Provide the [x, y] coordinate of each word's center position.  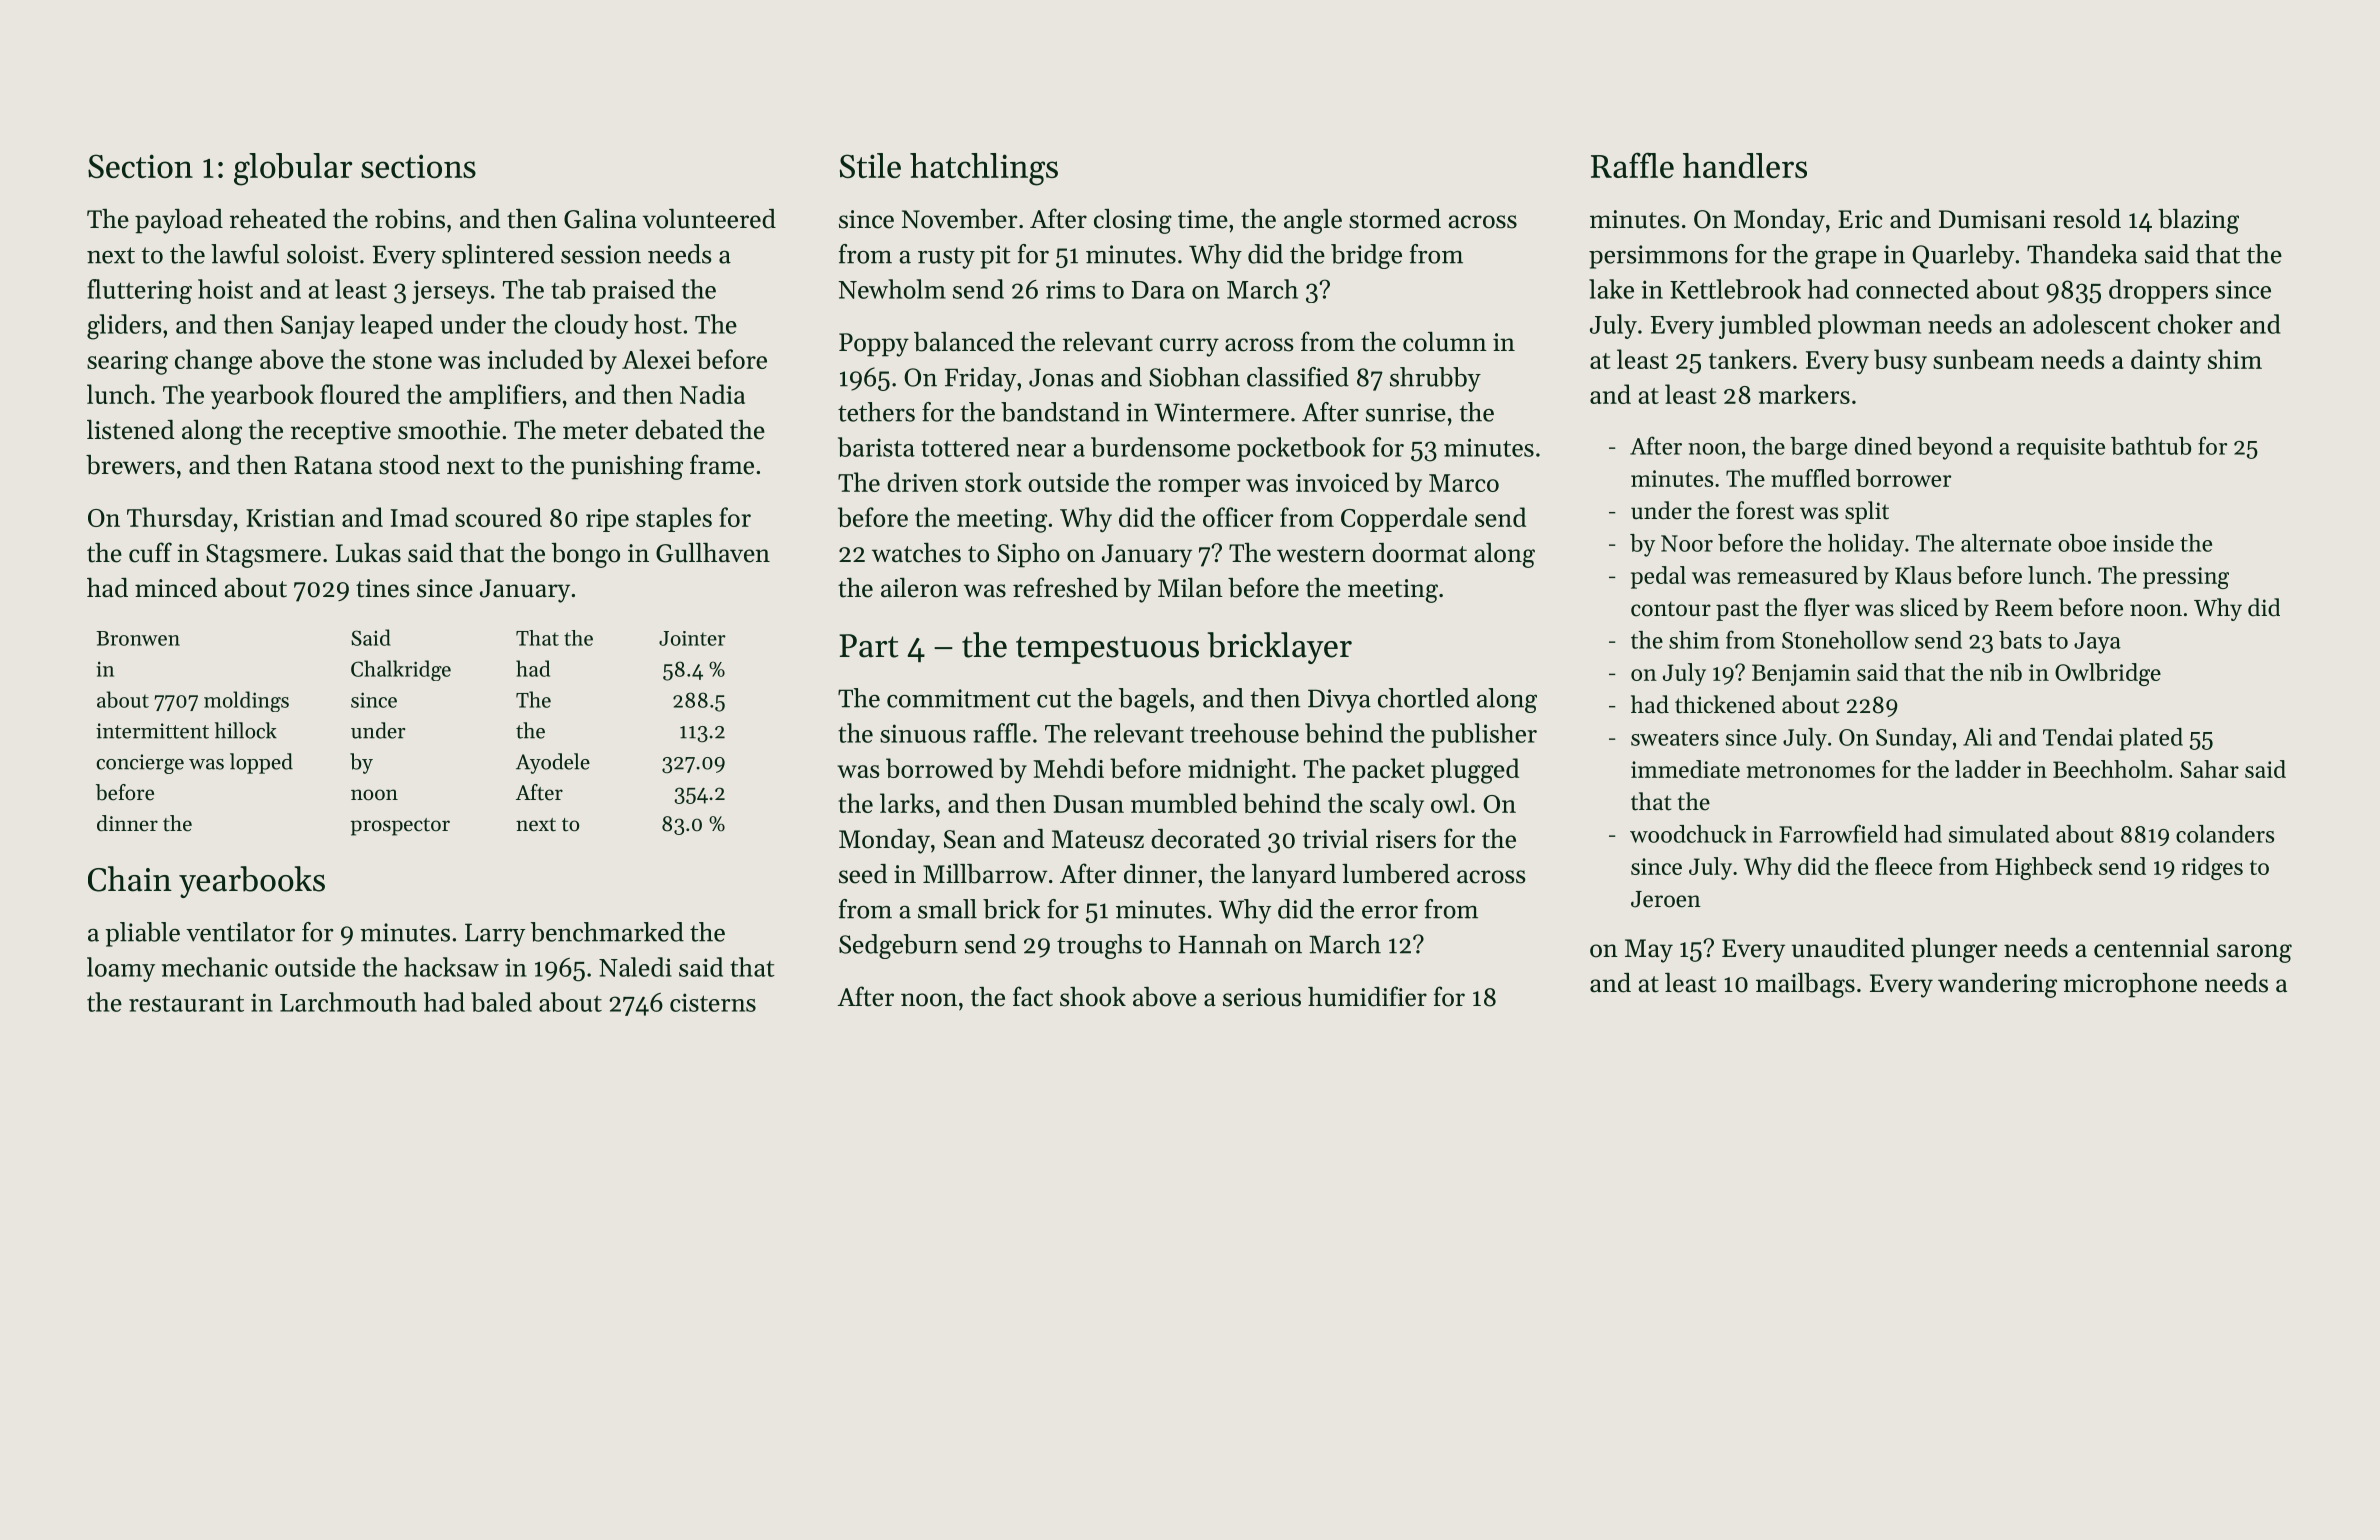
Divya [1339, 701]
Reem [2024, 608]
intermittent [152, 731]
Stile [870, 165]
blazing [2198, 221]
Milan [1190, 587]
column [1445, 342]
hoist [225, 289]
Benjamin [1801, 675]
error [1390, 912]
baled [501, 1002]
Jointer [692, 638]
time [1203, 219]
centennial [2151, 948]
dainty [2166, 361]
